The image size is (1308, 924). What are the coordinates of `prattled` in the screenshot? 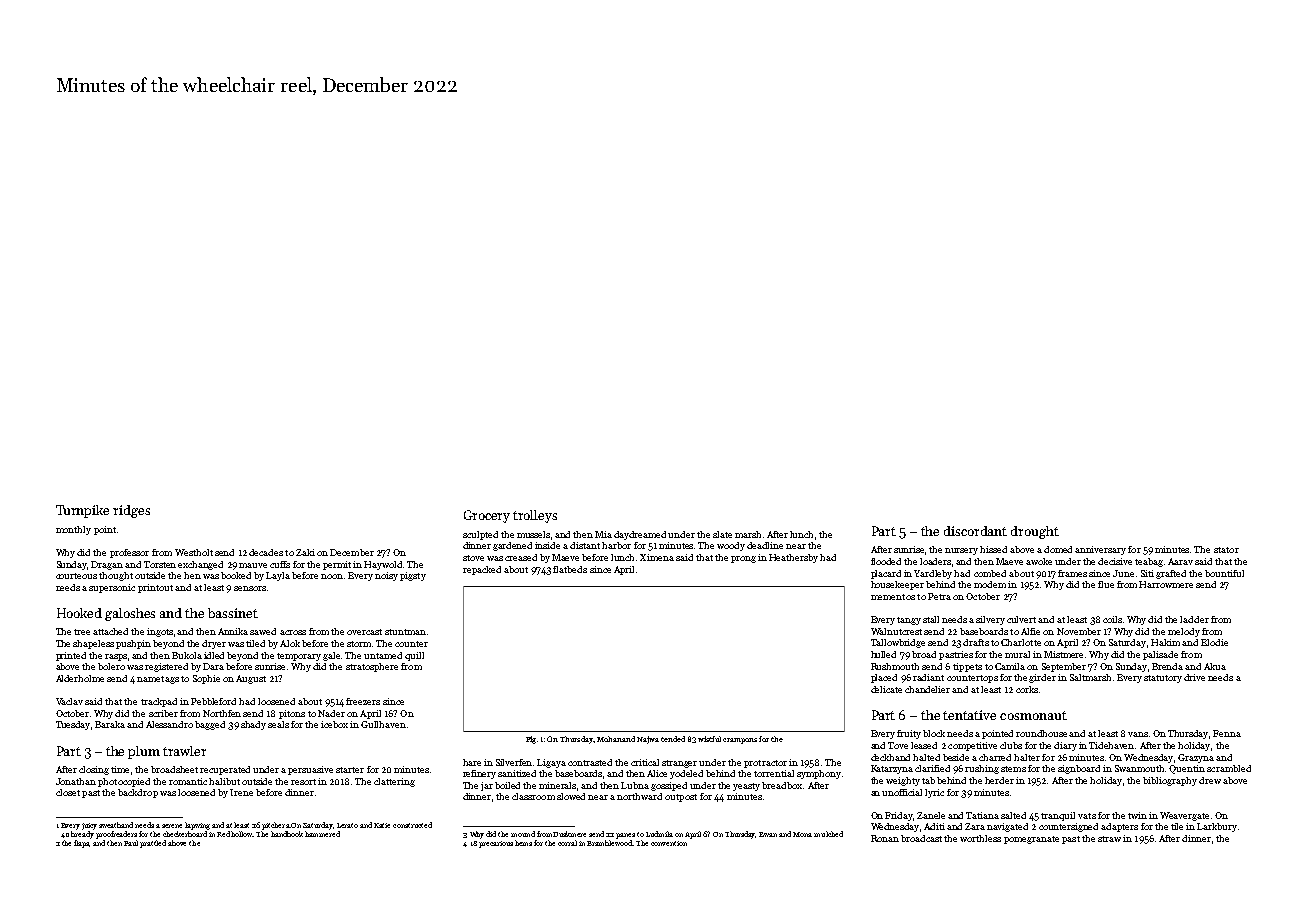 It's located at (153, 844).
